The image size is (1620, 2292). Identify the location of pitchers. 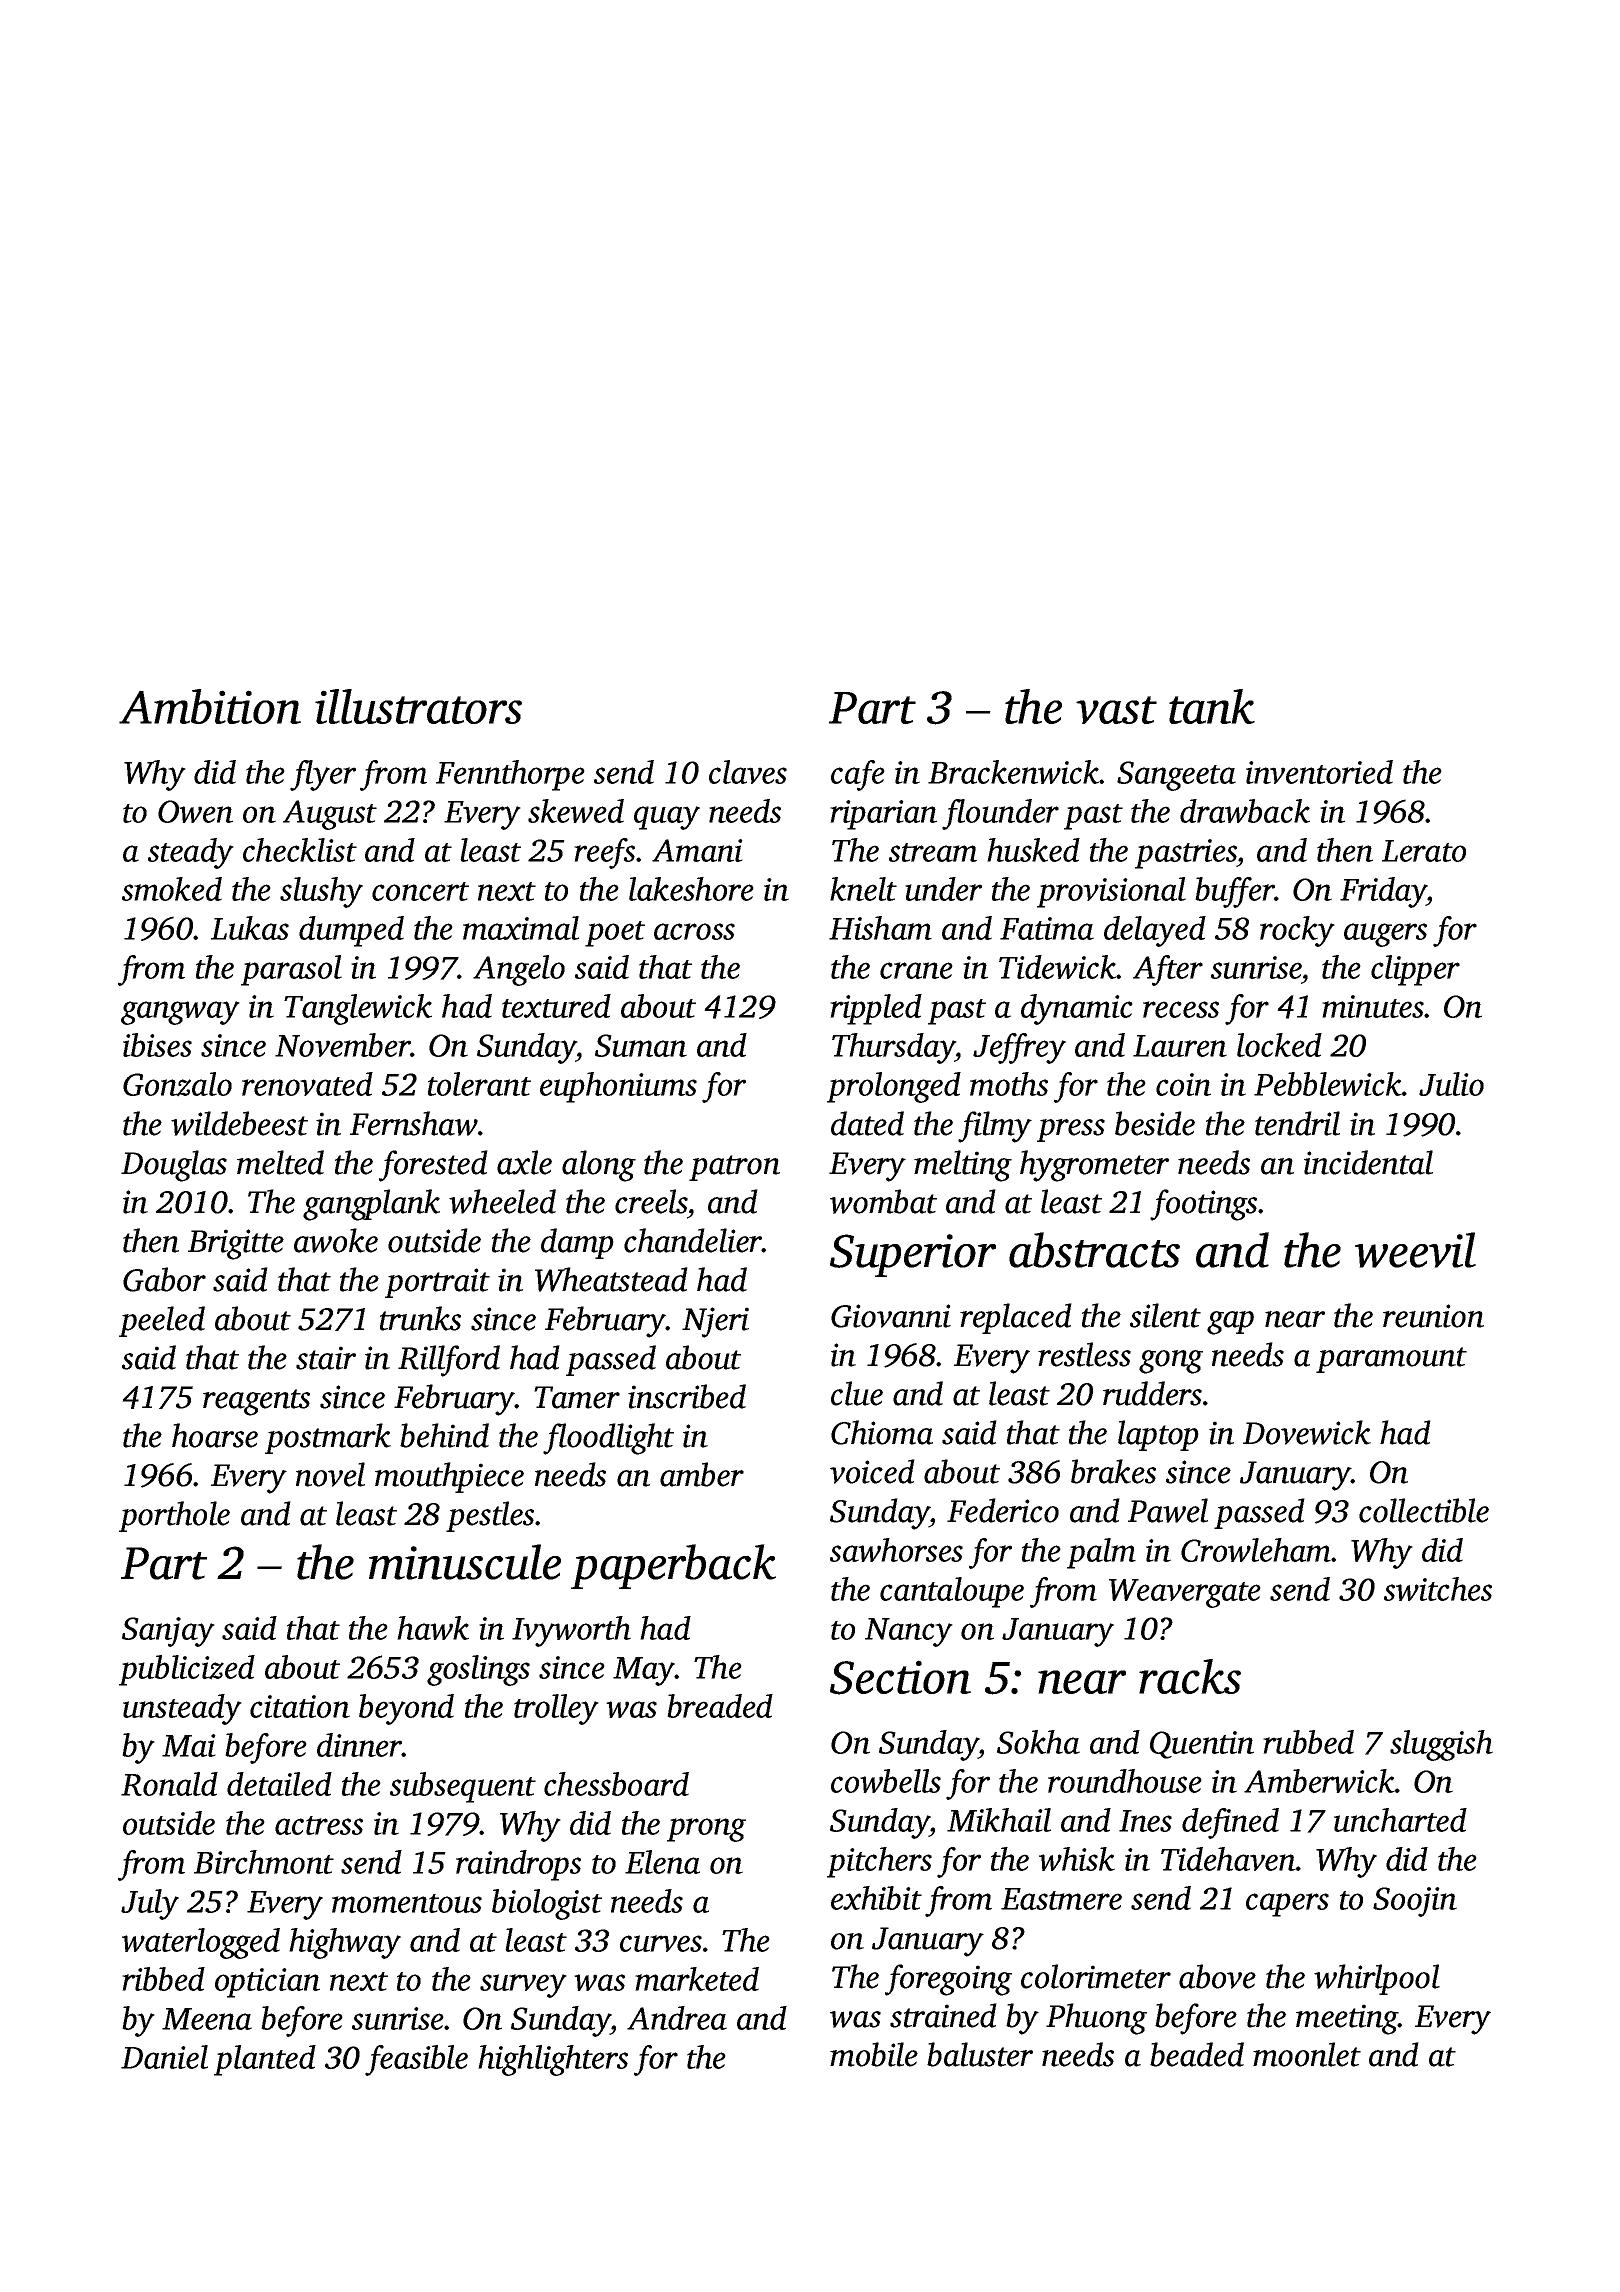
(879, 1862).
